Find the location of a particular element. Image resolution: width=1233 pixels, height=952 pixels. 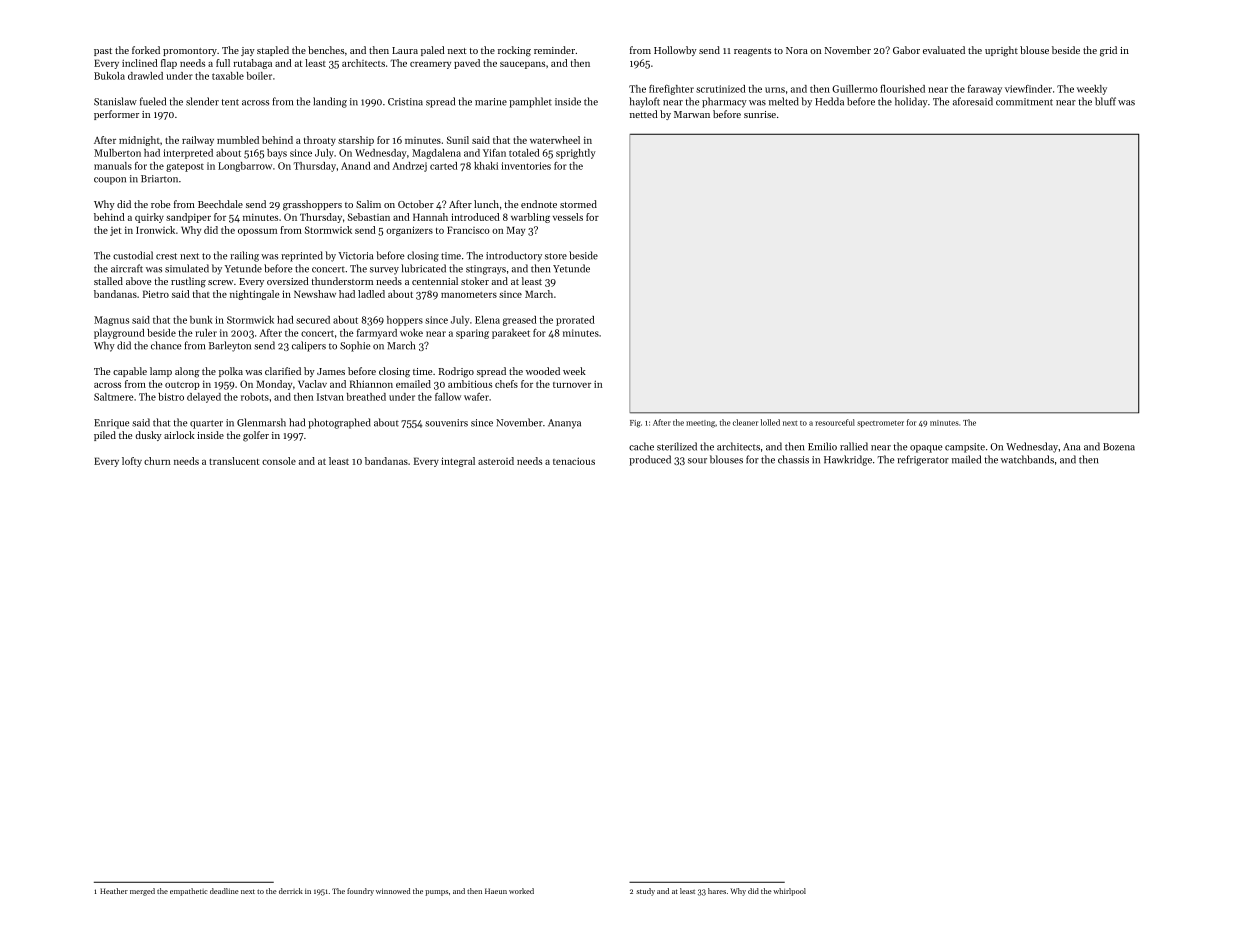

upright is located at coordinates (1001, 51).
